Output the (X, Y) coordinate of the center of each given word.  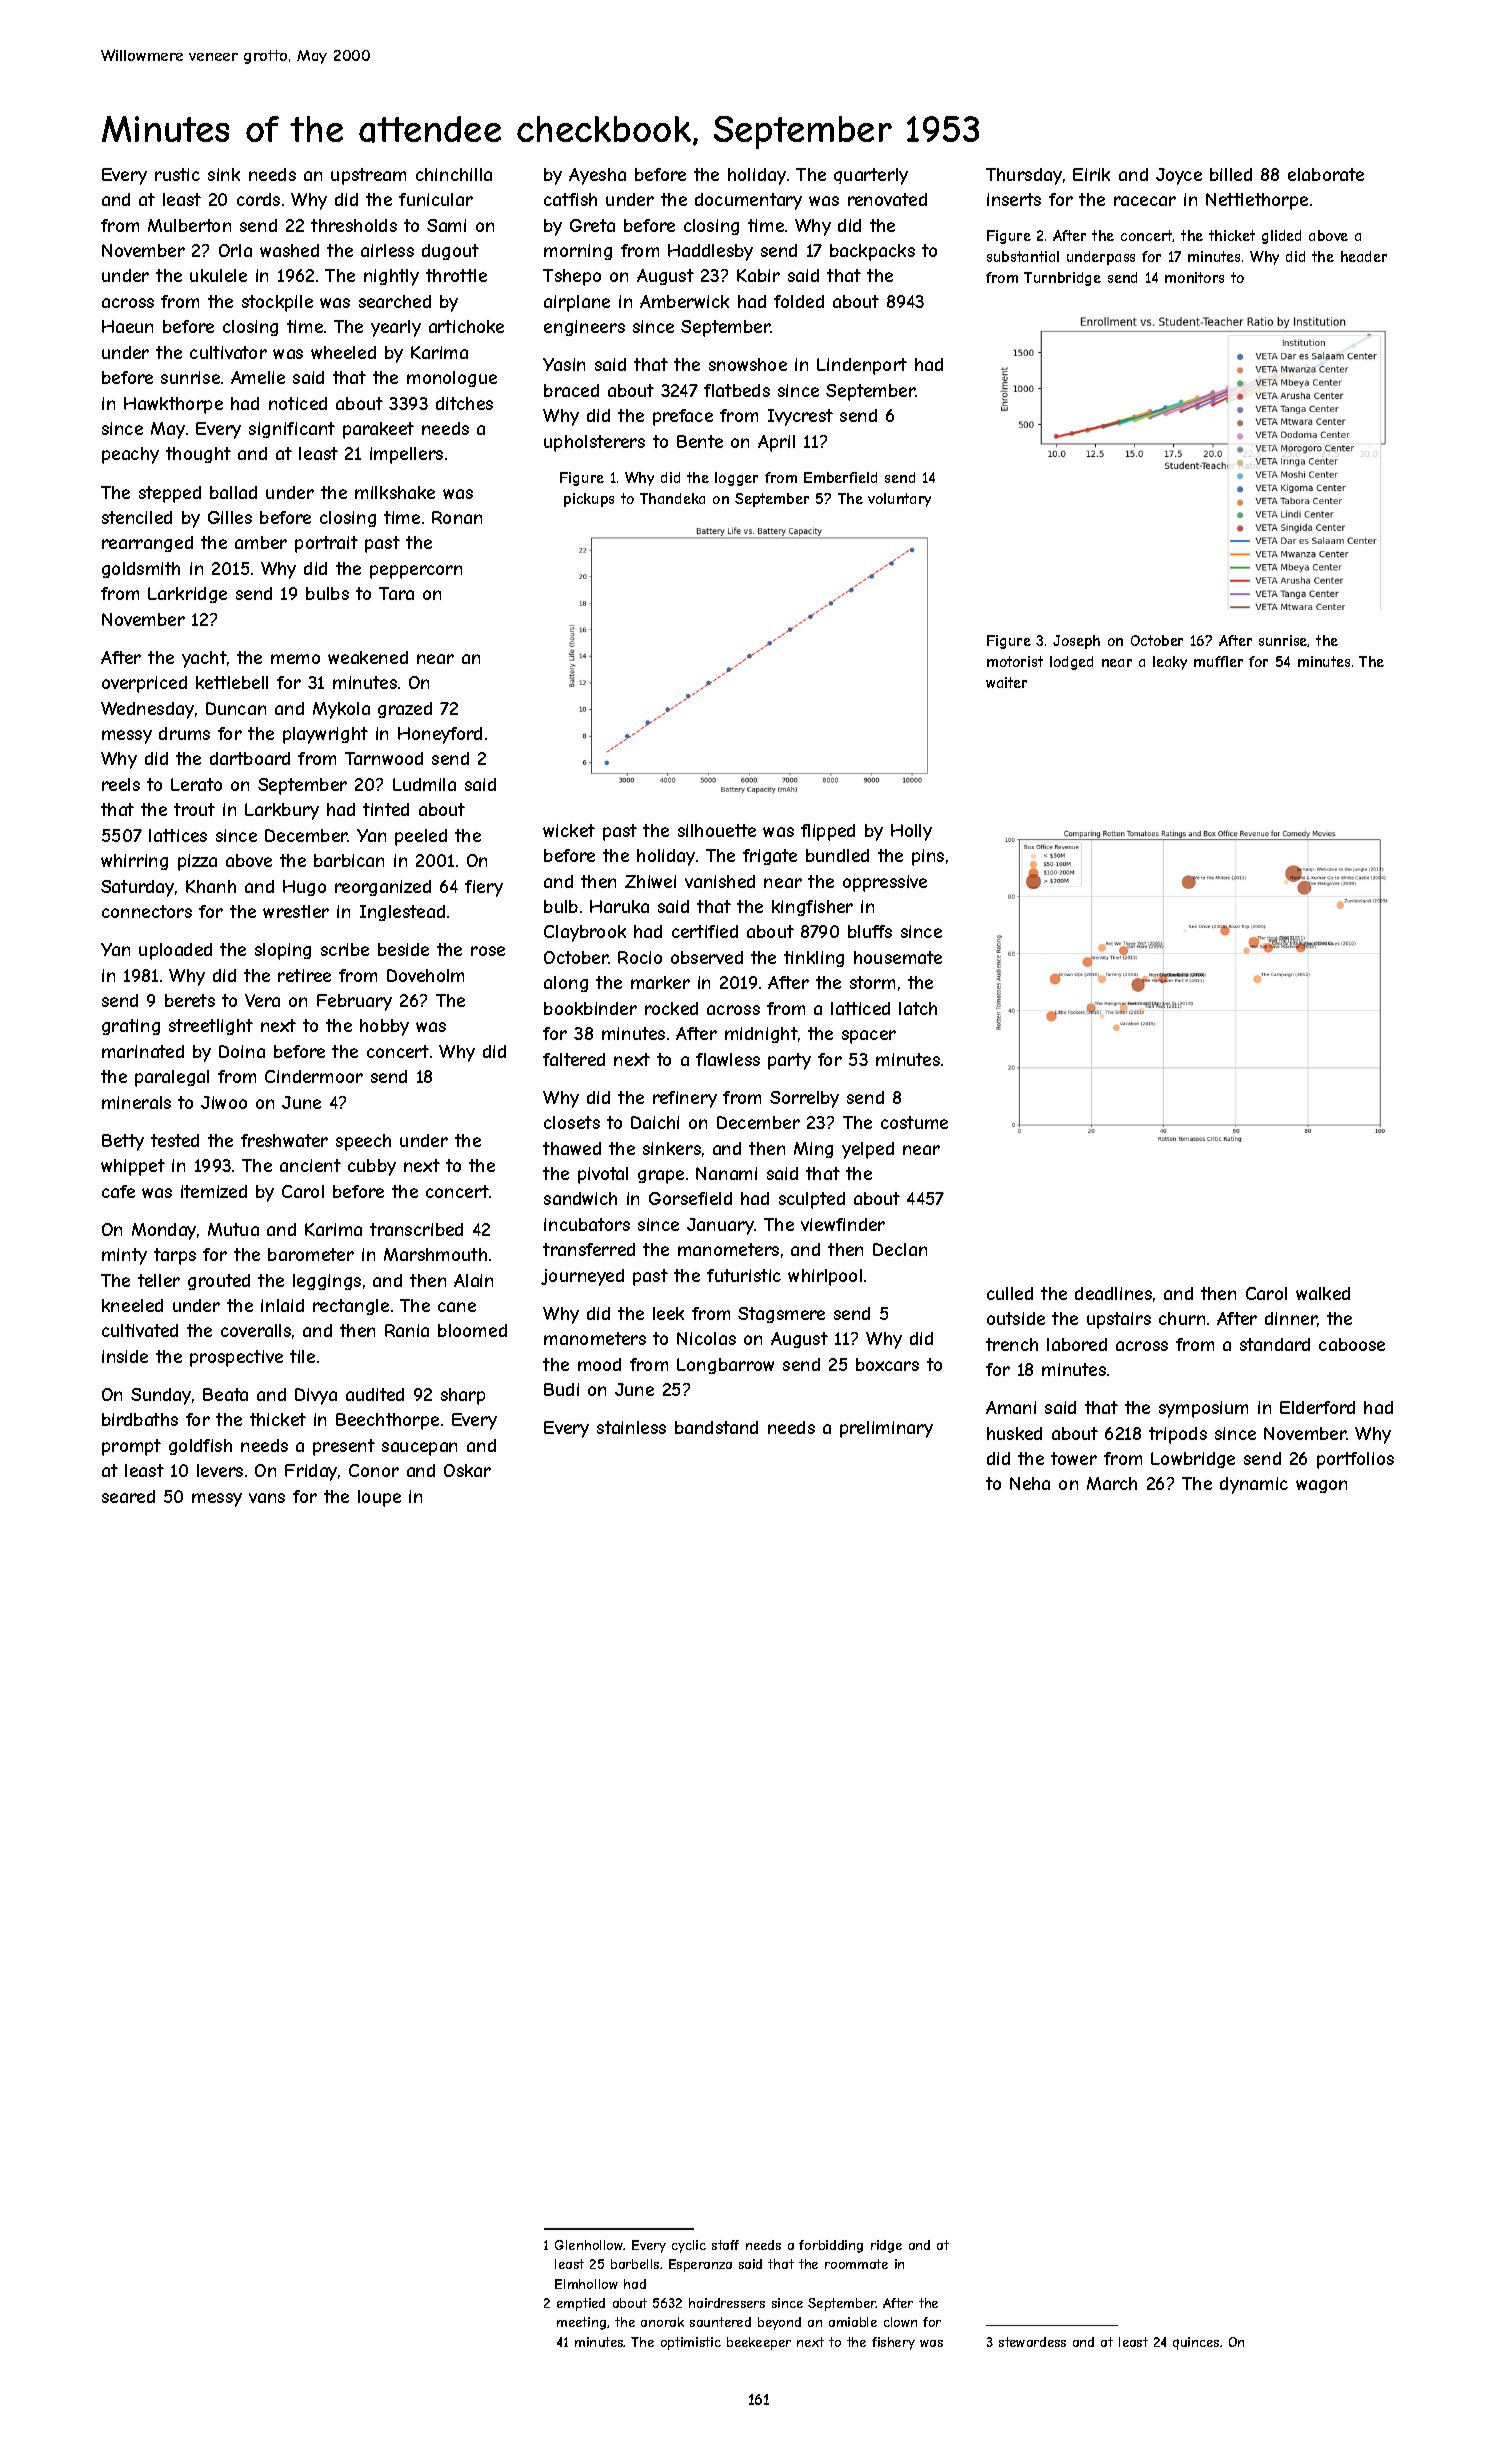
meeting (581, 2323)
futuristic (744, 1275)
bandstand (716, 1427)
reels (121, 784)
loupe (379, 1498)
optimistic (691, 2343)
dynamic (1254, 1485)
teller (159, 1280)
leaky (1170, 663)
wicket (569, 830)
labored (1077, 1344)
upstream (368, 176)
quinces (1196, 2343)
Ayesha (597, 176)
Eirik (1091, 174)
